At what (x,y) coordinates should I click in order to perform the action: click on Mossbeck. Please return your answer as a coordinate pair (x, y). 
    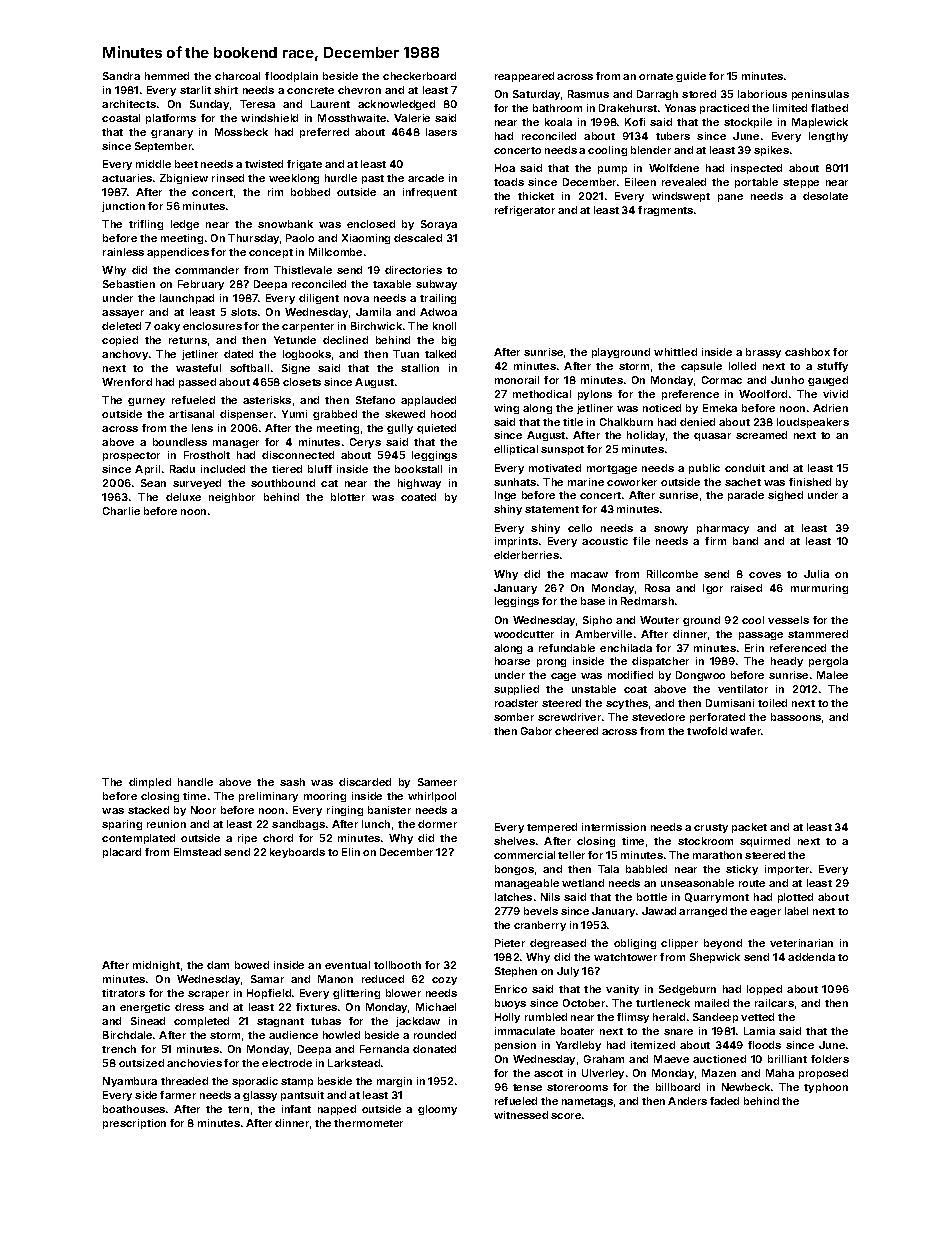
    Looking at the image, I should click on (241, 132).
